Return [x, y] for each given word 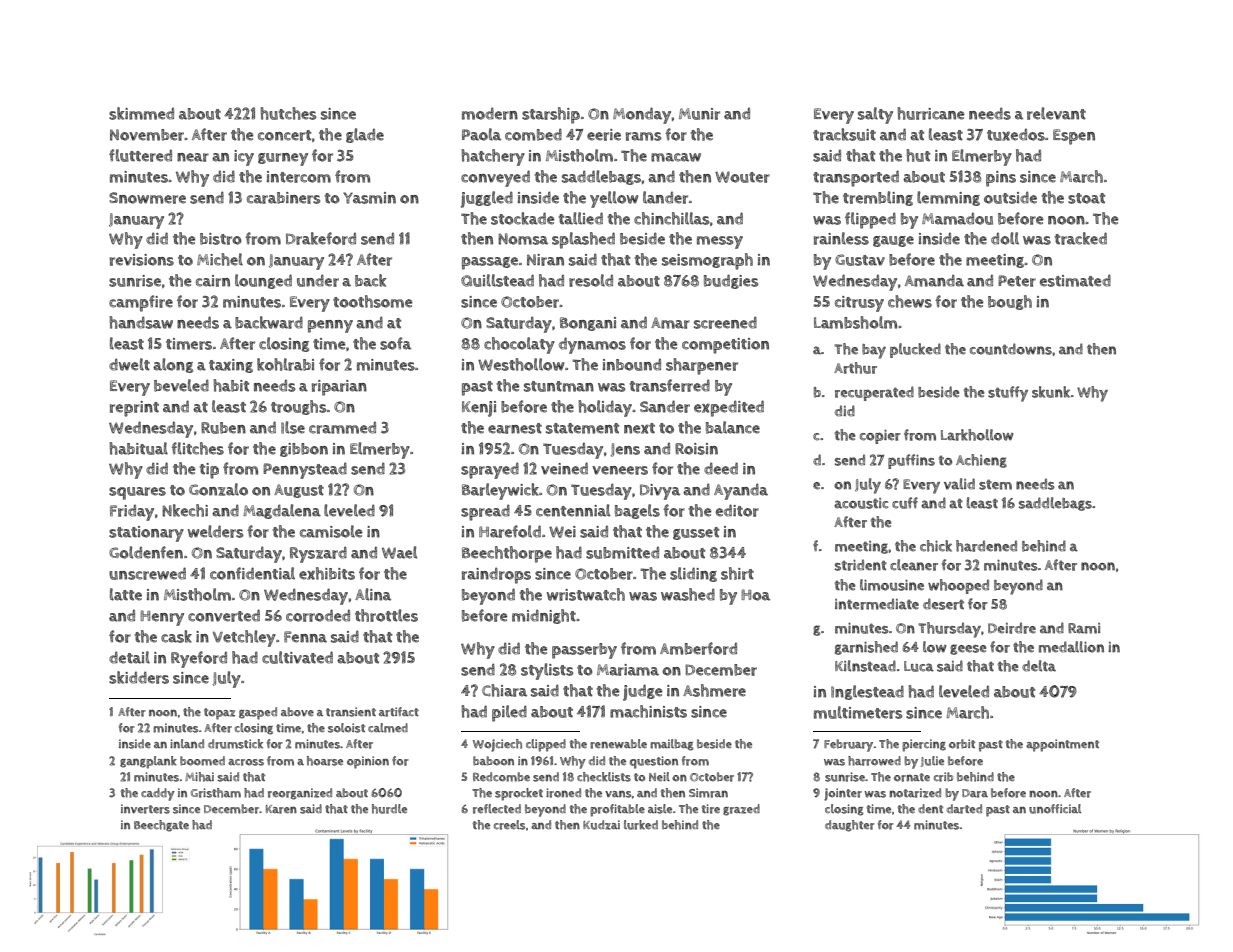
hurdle [389, 809]
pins [1001, 179]
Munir [699, 114]
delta [1039, 666]
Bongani [588, 324]
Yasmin [369, 198]
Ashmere [714, 690]
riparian [339, 388]
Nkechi [185, 510]
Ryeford [199, 659]
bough [1010, 302]
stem [995, 484]
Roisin [696, 449]
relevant [1056, 113]
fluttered [140, 155]
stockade [523, 218]
